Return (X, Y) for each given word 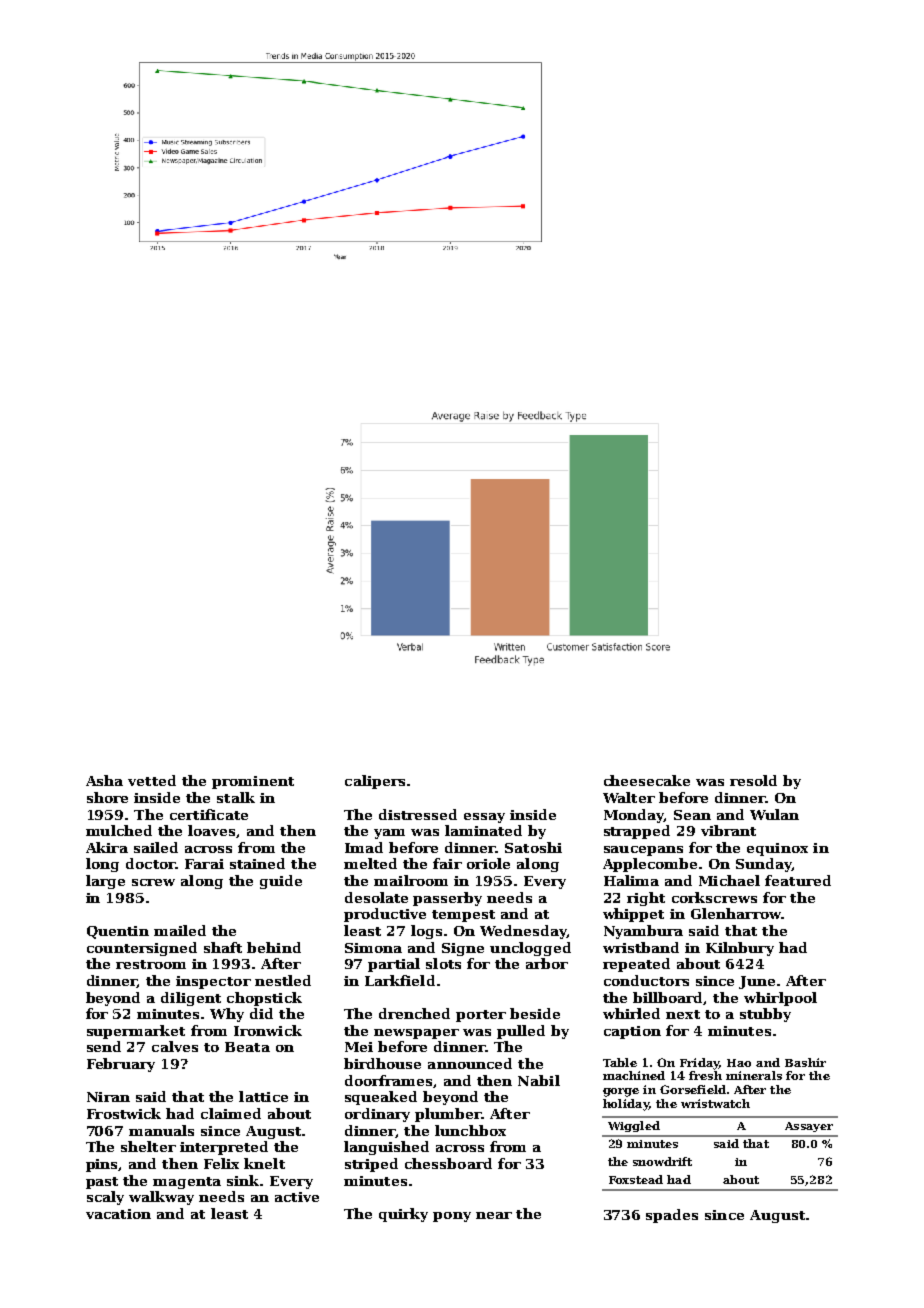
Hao (739, 1063)
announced (470, 1063)
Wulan (774, 814)
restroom (151, 964)
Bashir (805, 1062)
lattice (263, 1096)
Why (227, 1015)
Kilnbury (740, 949)
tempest (463, 916)
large (105, 882)
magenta (187, 1183)
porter (481, 1016)
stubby (765, 1015)
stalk (236, 797)
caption (632, 1032)
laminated (483, 830)
